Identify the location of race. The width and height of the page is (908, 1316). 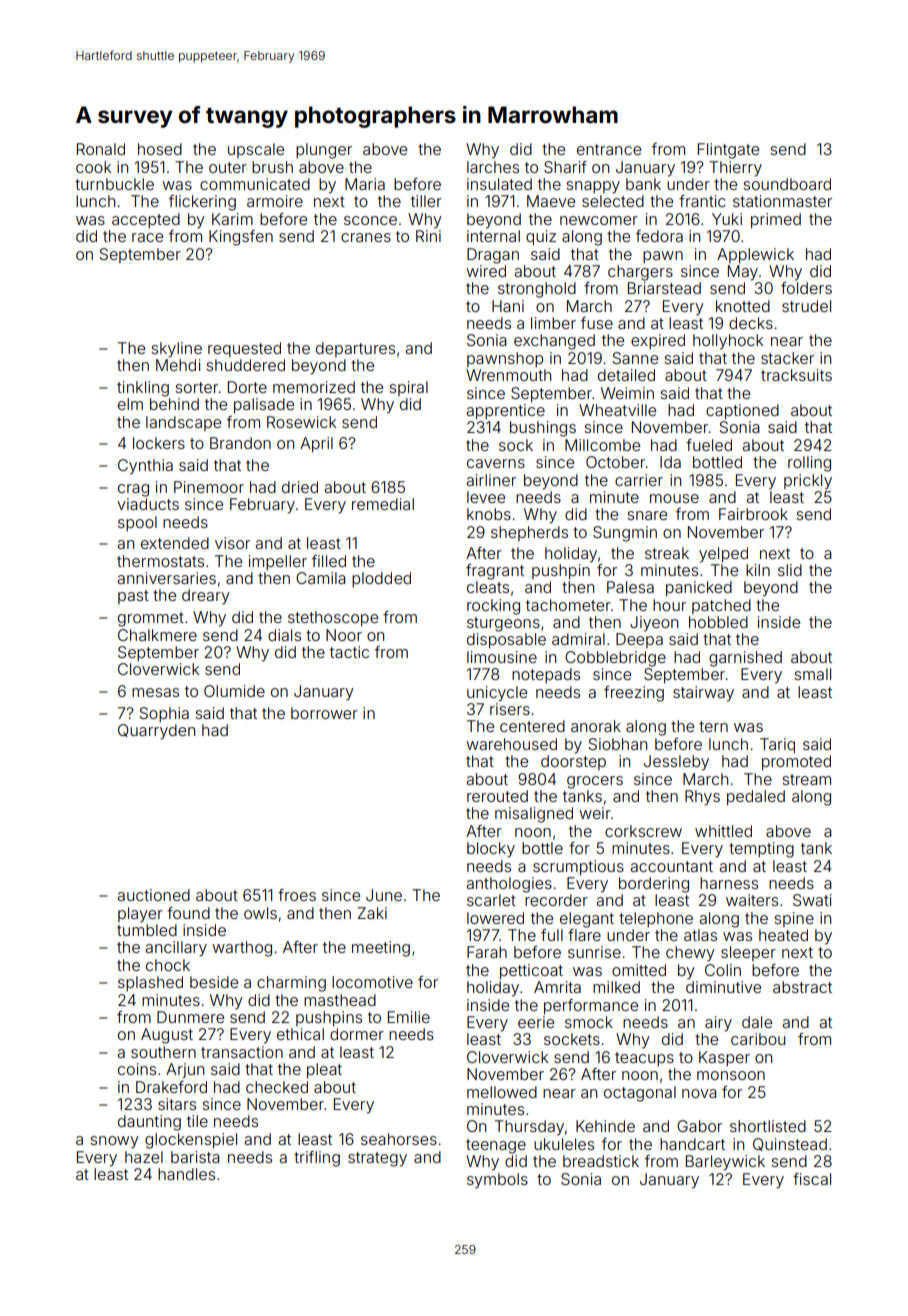
(147, 237).
